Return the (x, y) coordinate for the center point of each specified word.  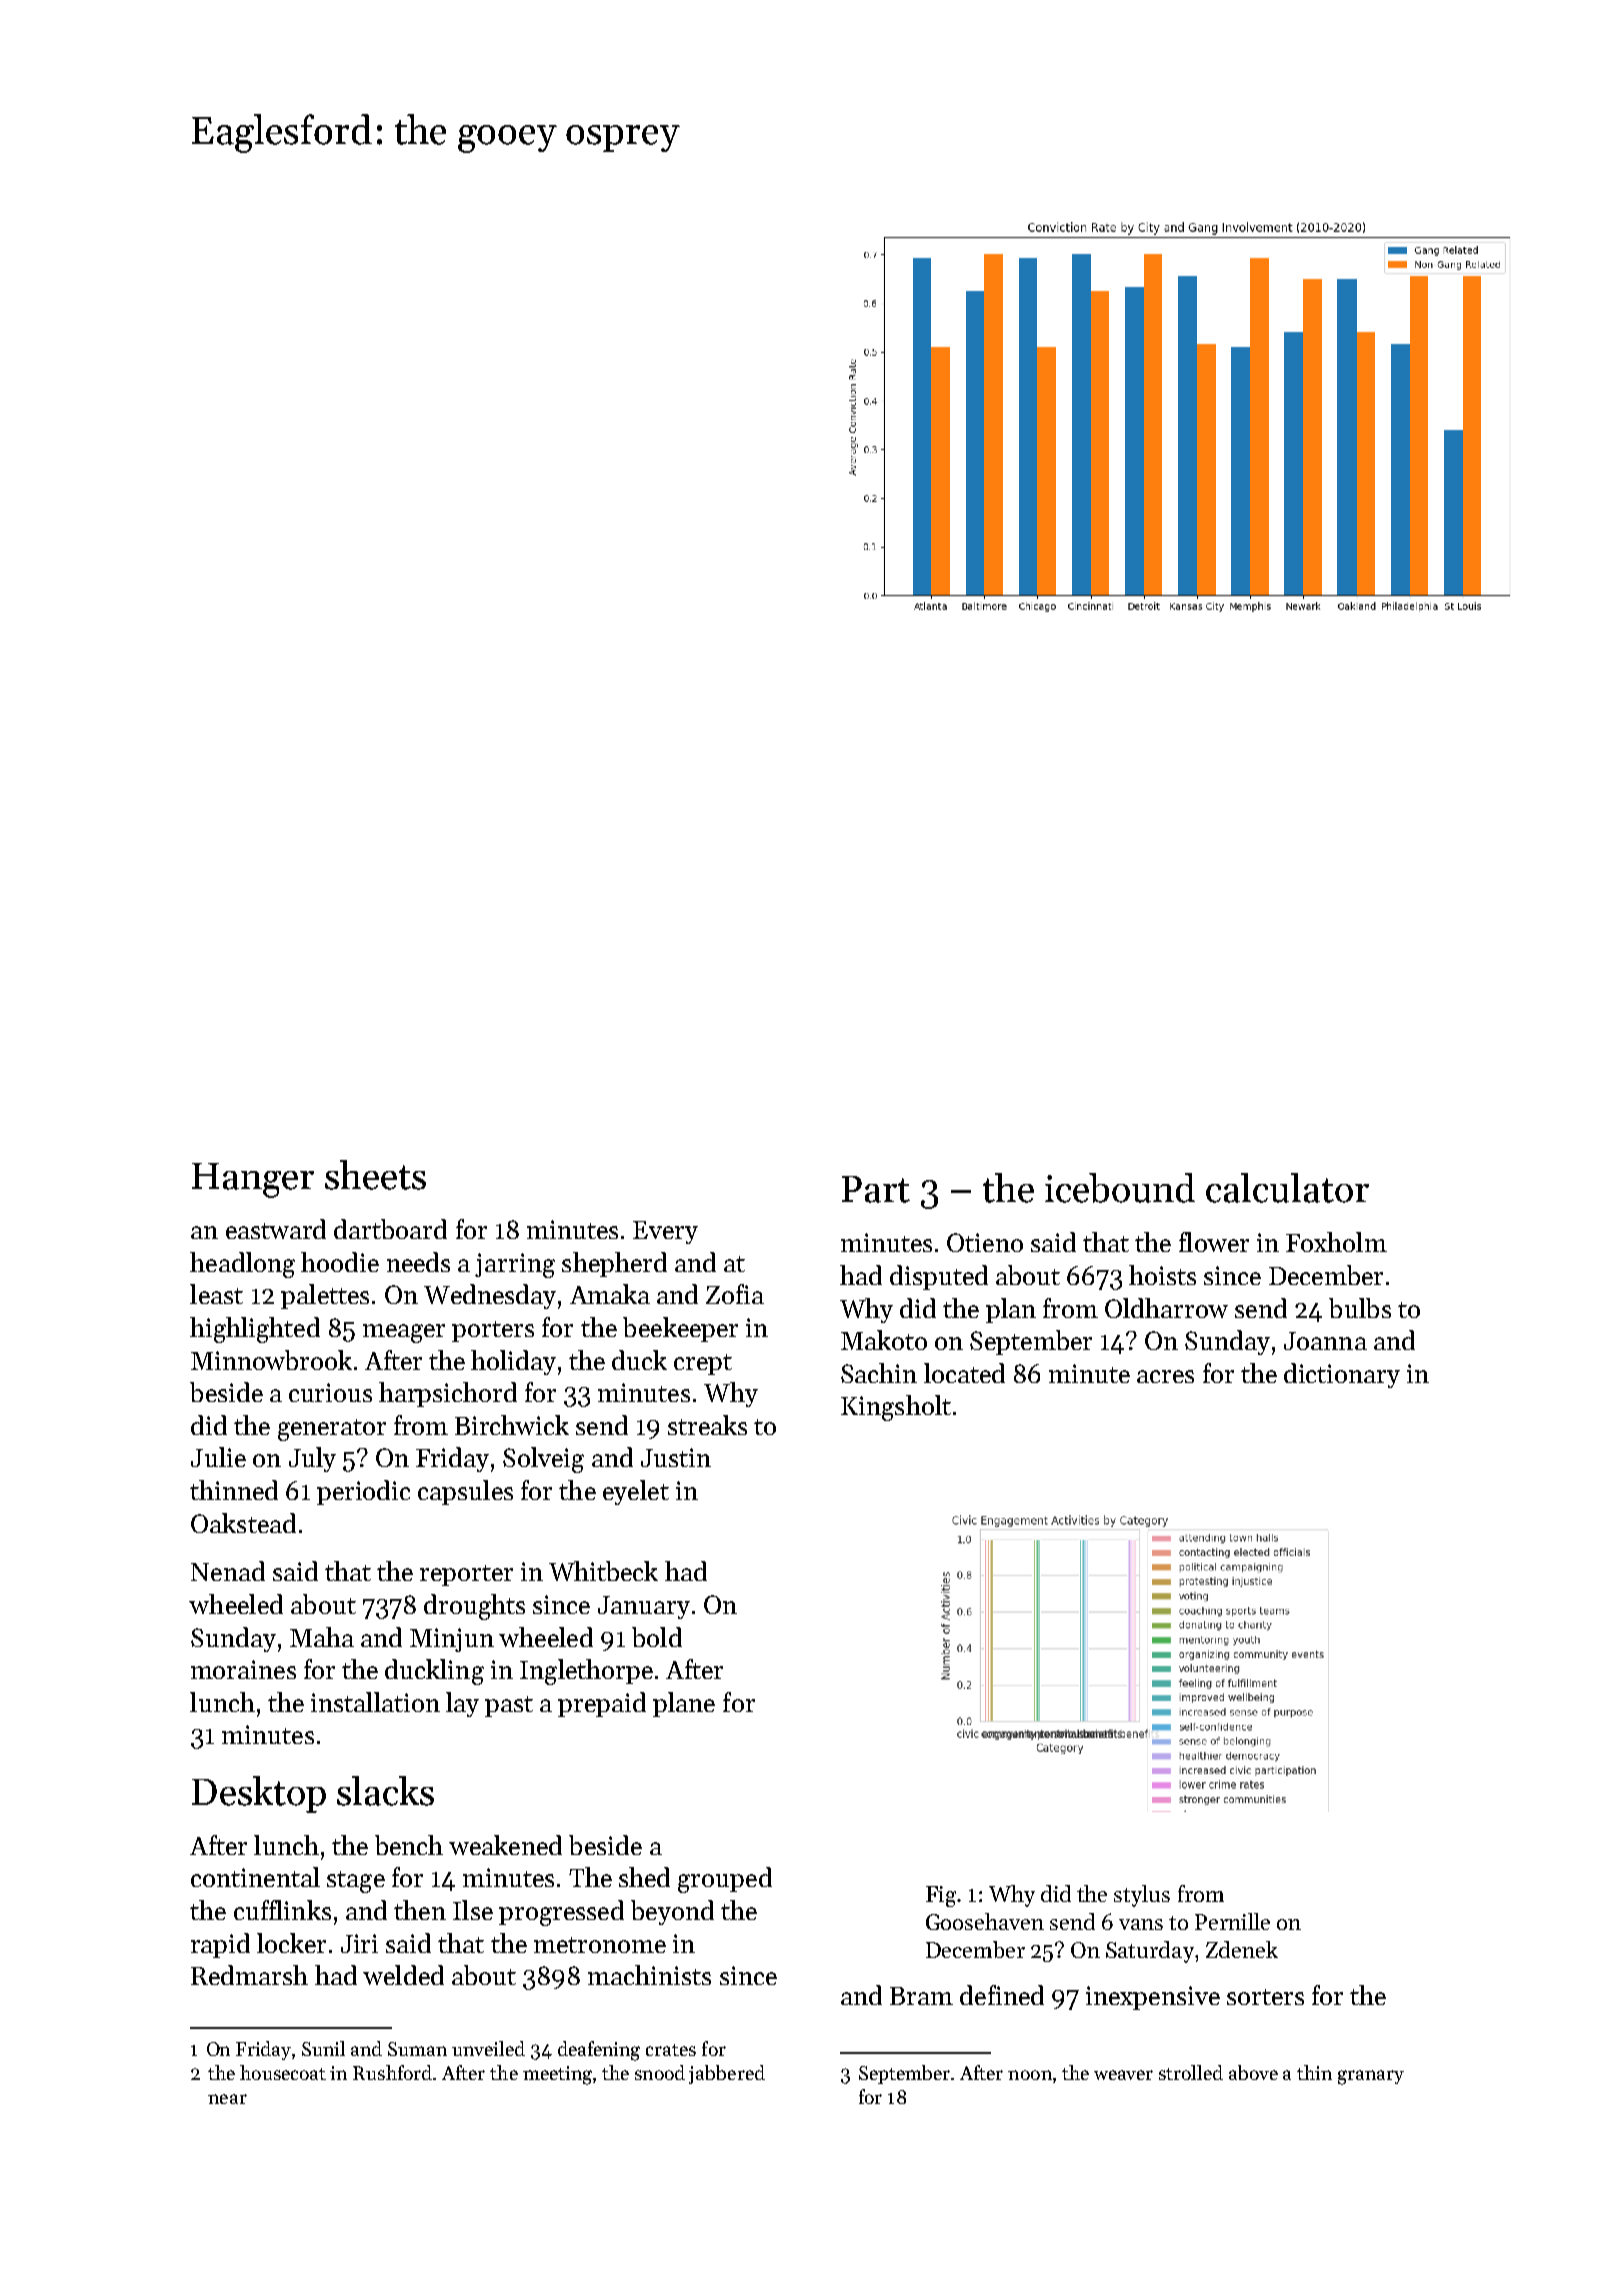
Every (665, 1232)
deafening (599, 2051)
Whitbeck (603, 1571)
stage (356, 1882)
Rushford (392, 2072)
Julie (218, 1457)
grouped (725, 1880)
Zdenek (1242, 1949)
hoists (1162, 1275)
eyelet (636, 1492)
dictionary (1342, 1375)
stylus (1142, 1896)
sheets (375, 1175)
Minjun (452, 1640)
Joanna (1325, 1341)
